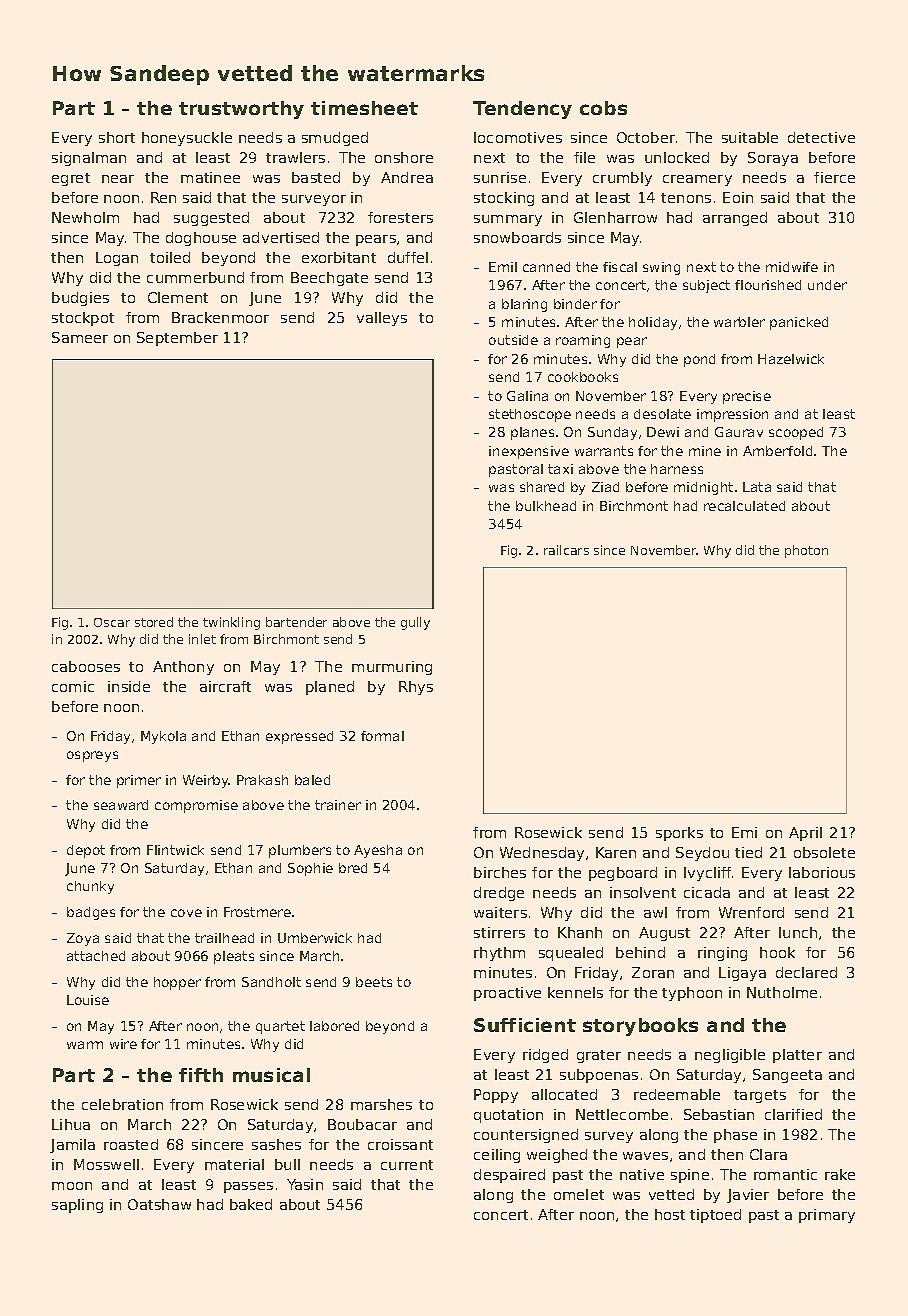 The image size is (908, 1316). I want to click on Karen, so click(616, 852).
